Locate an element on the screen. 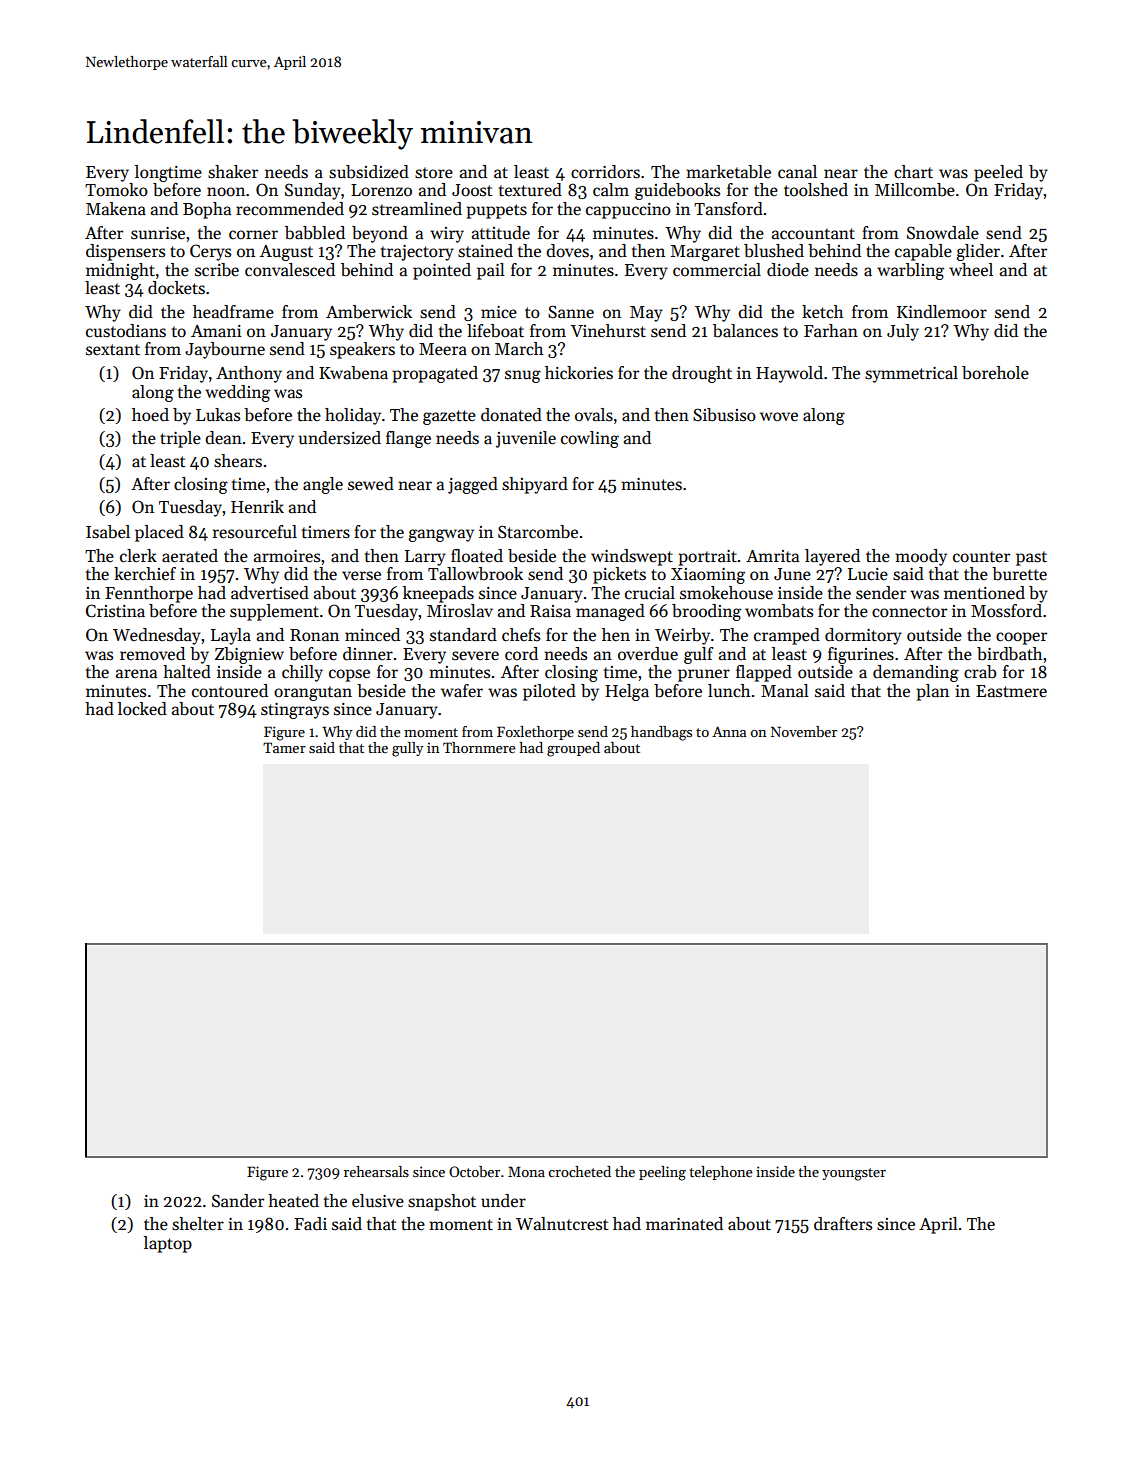 The width and height of the screenshot is (1133, 1466). managed is located at coordinates (610, 612).
